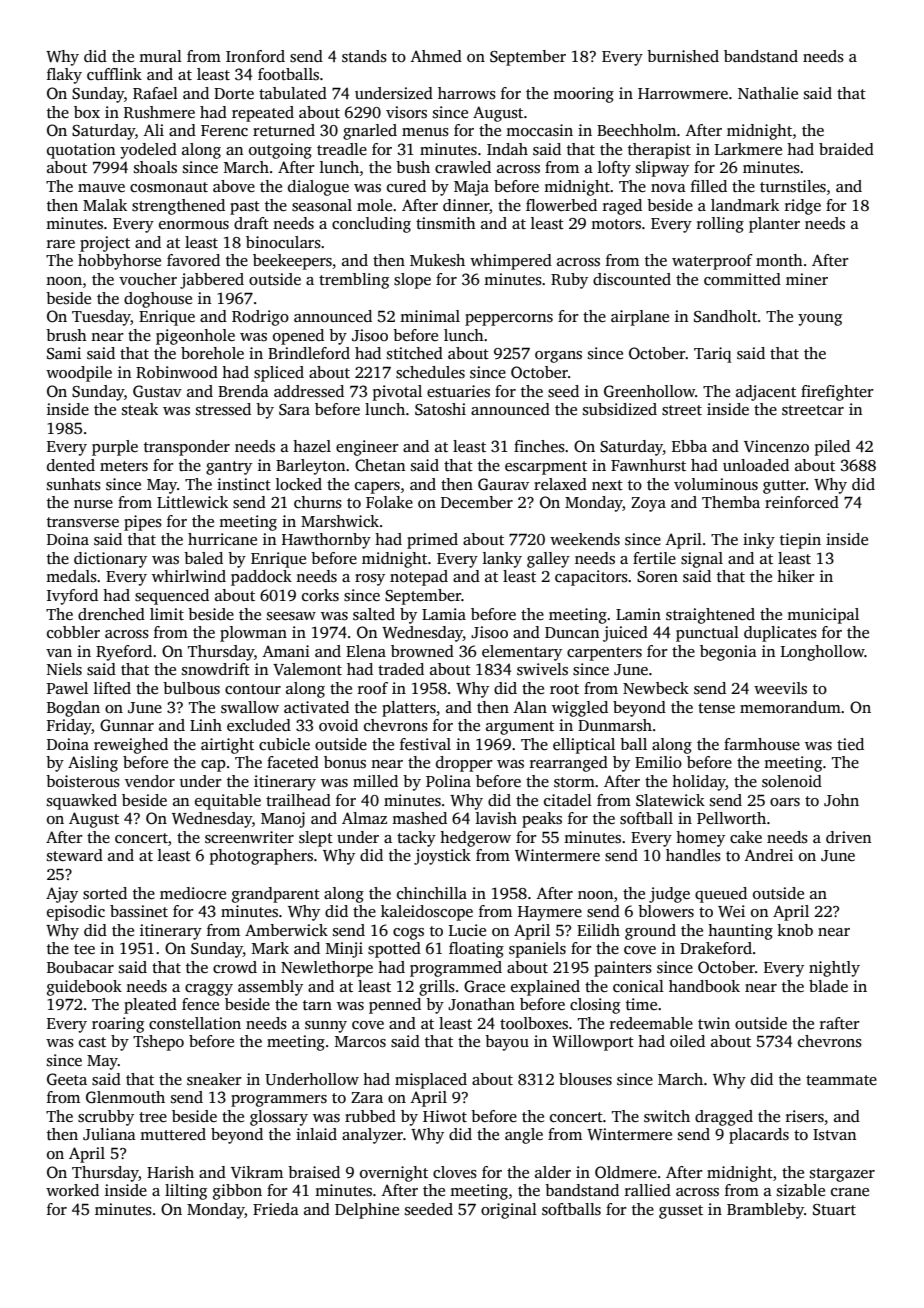  Describe the element at coordinates (124, 466) in the image. I see `meters` at that location.
